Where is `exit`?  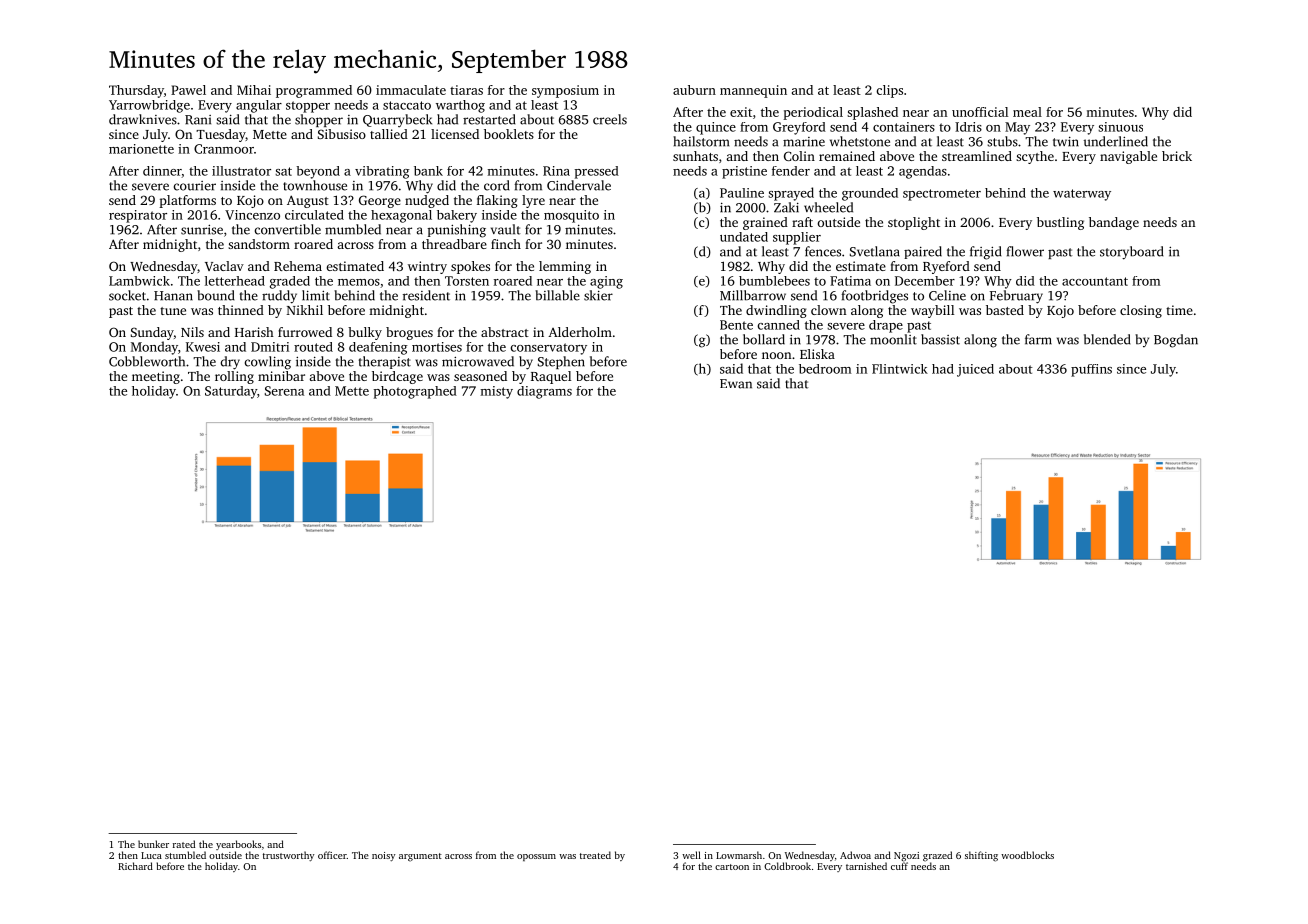
exit is located at coordinates (741, 112).
